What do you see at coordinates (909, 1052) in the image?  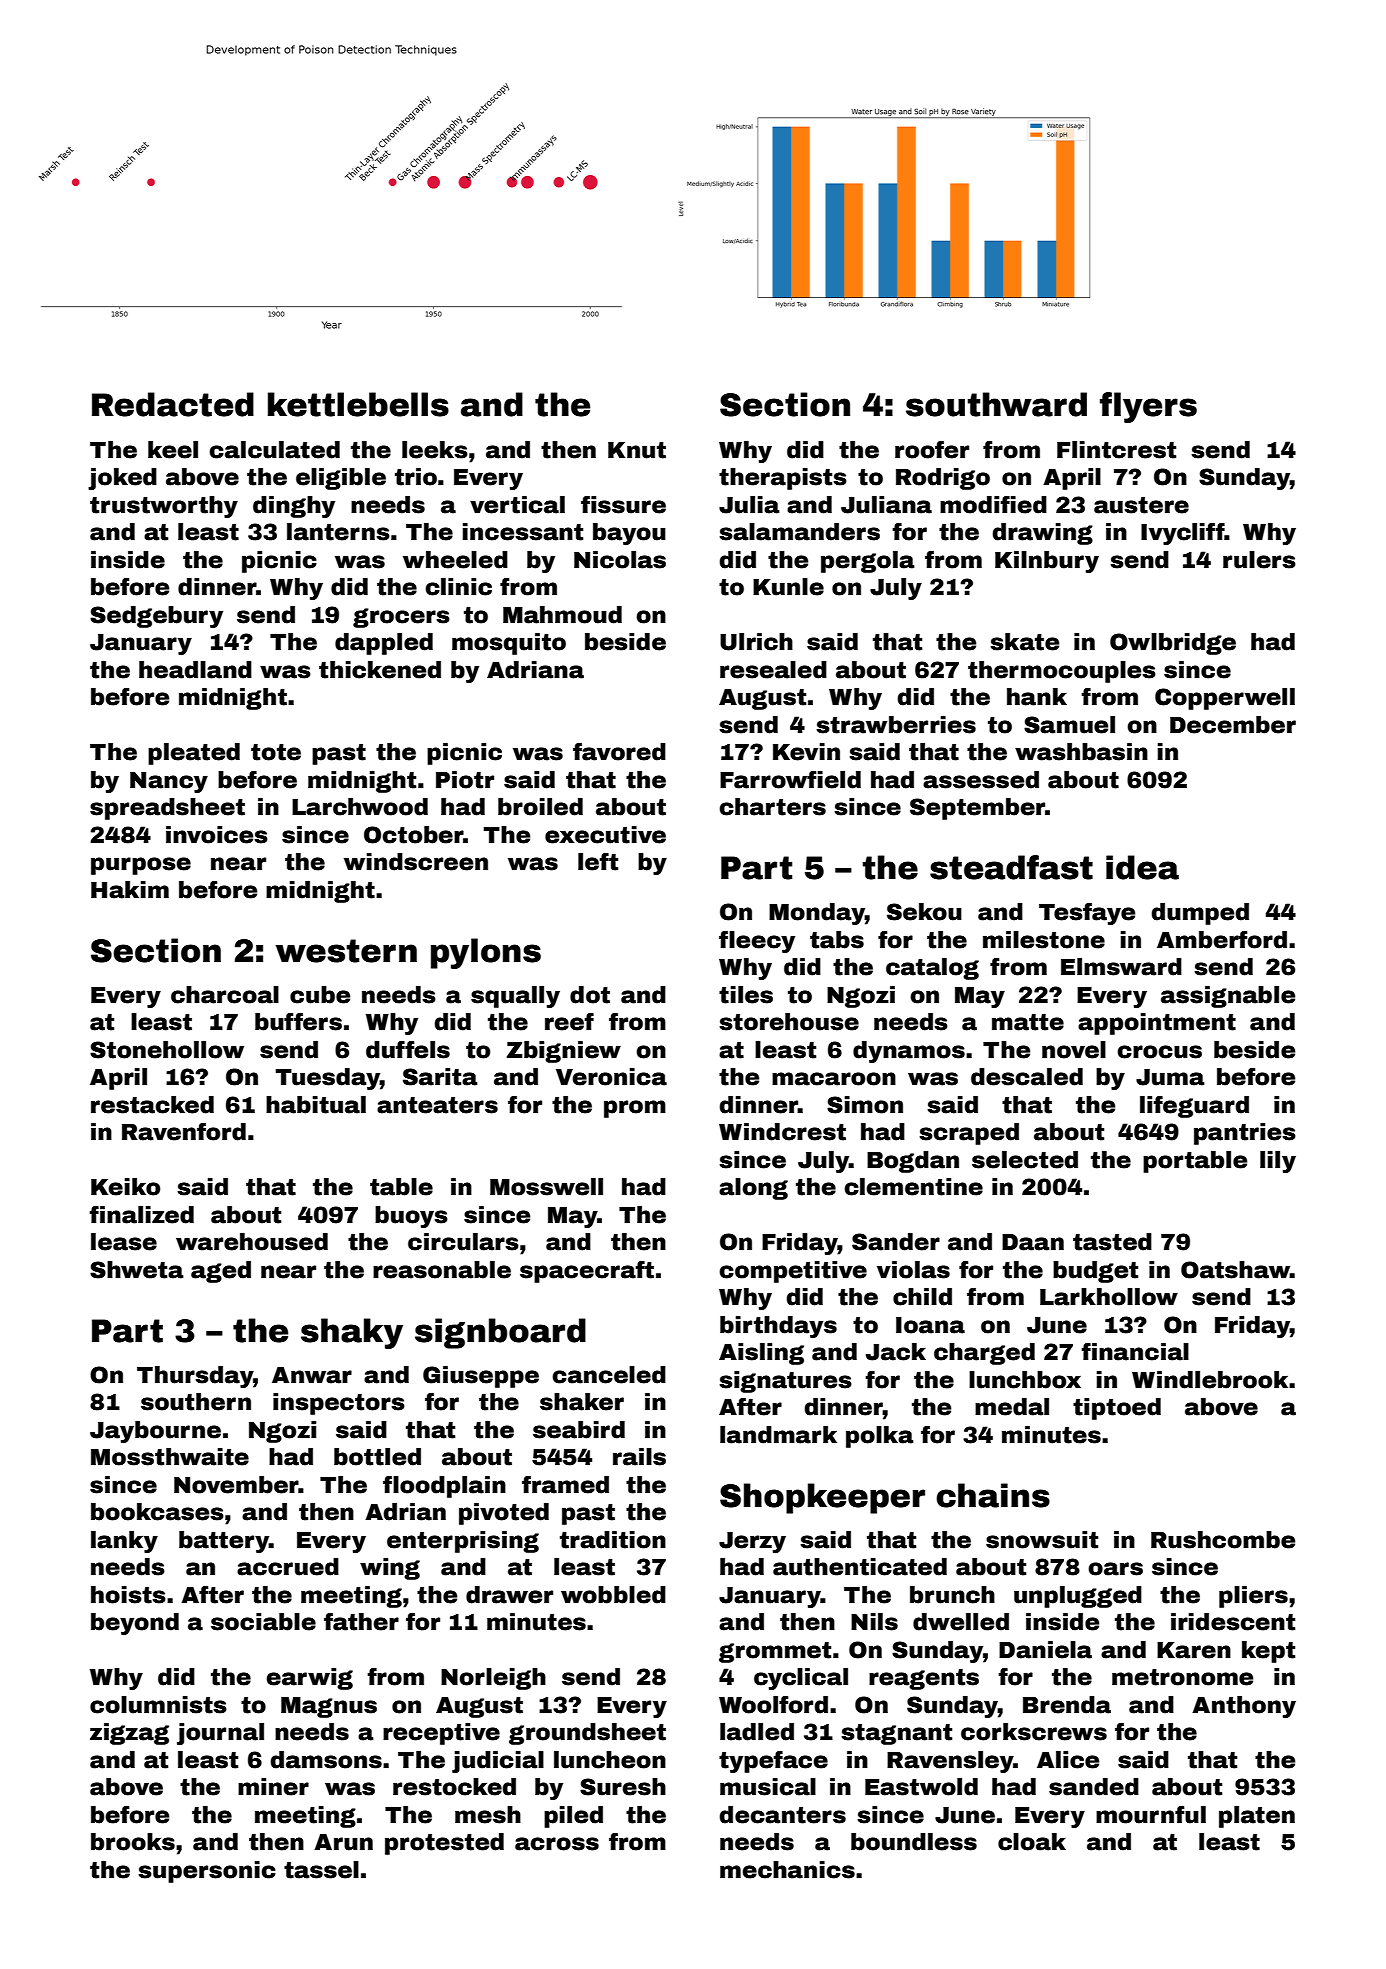 I see `dynamos` at bounding box center [909, 1052].
